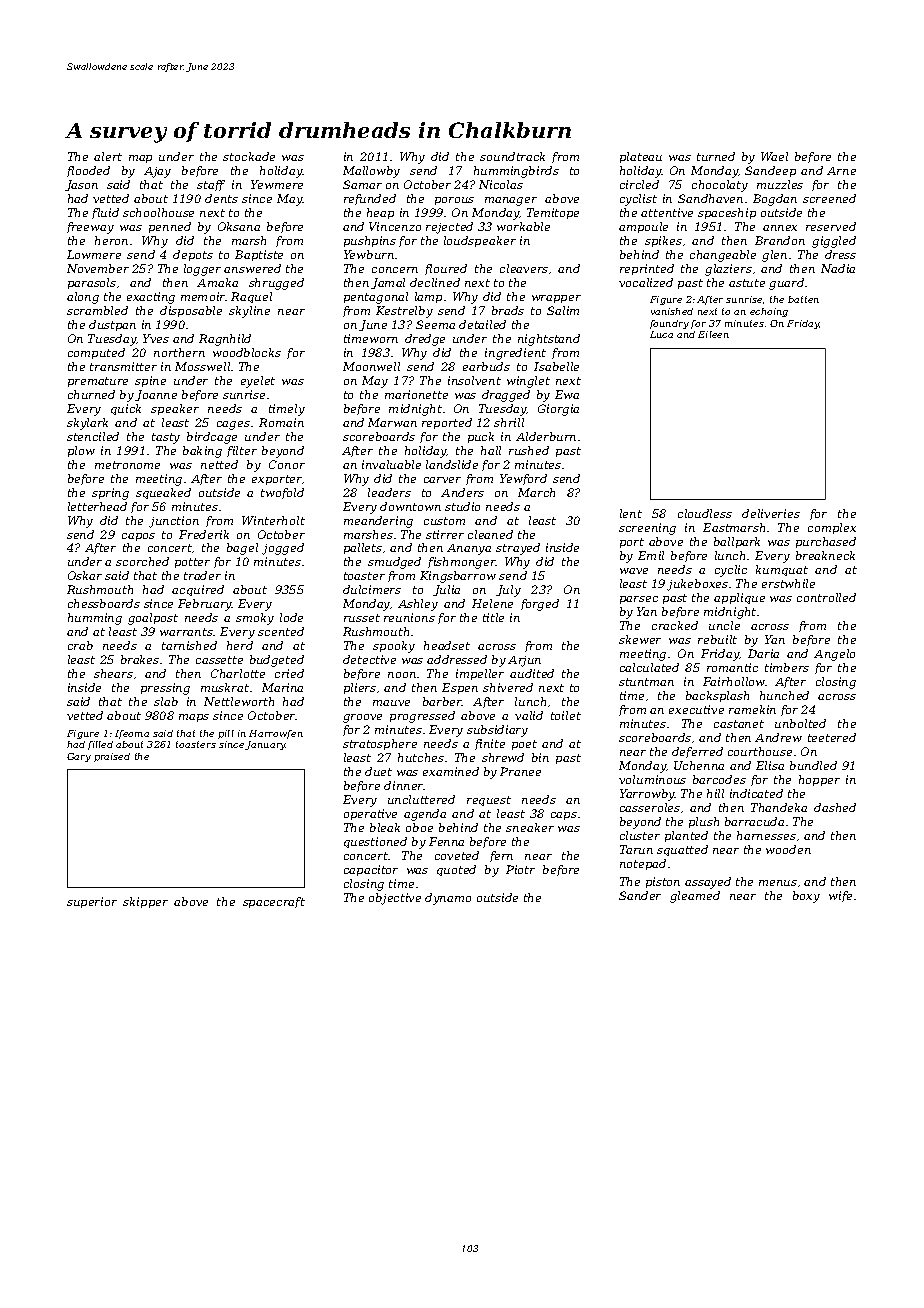  Describe the element at coordinates (409, 617) in the document. I see `reunions` at that location.
